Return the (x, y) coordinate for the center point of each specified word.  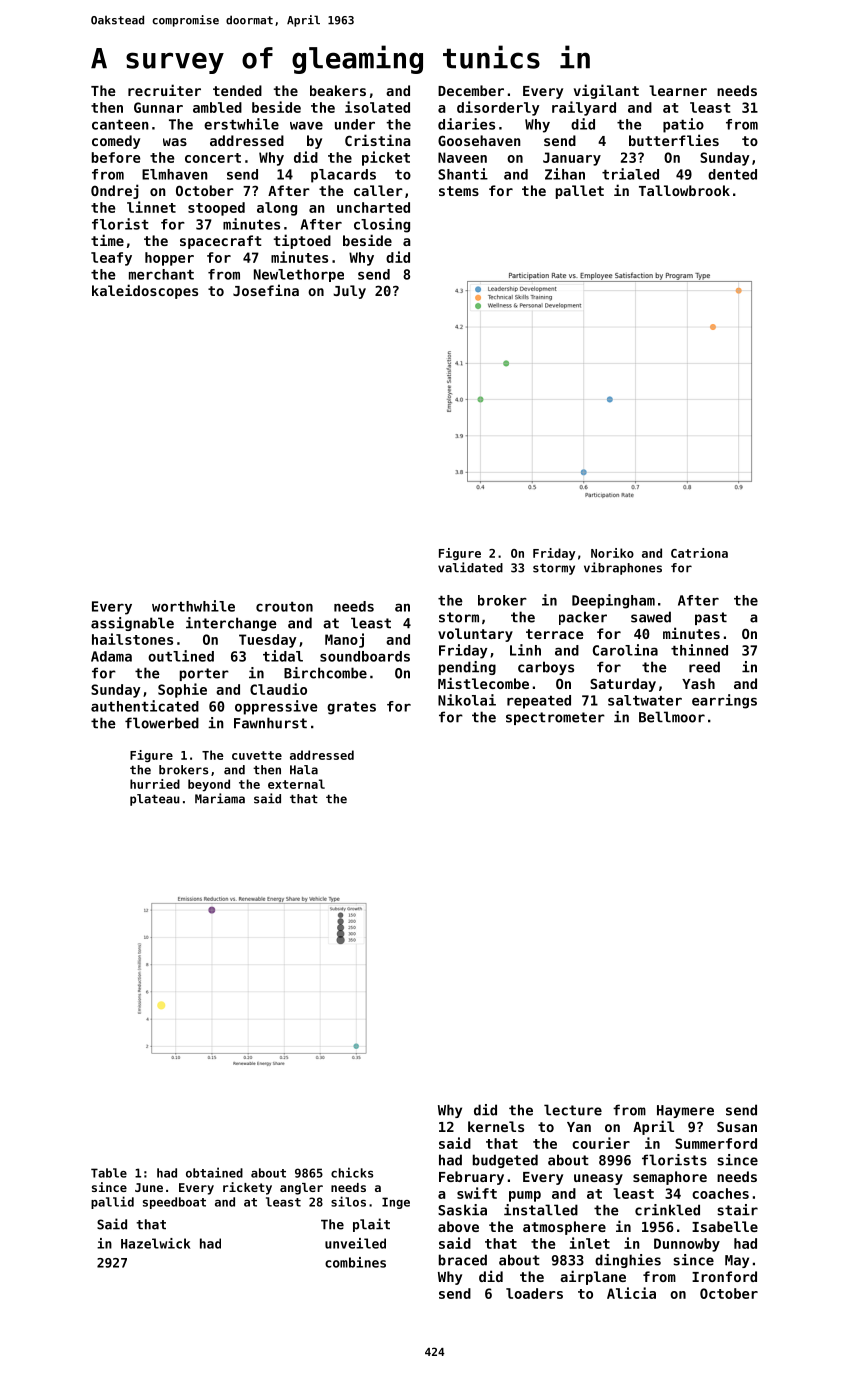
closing (382, 225)
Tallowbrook (684, 190)
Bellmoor (672, 717)
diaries (466, 124)
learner (678, 90)
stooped (216, 209)
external (296, 784)
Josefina (266, 290)
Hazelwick (155, 1243)
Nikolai (467, 700)
